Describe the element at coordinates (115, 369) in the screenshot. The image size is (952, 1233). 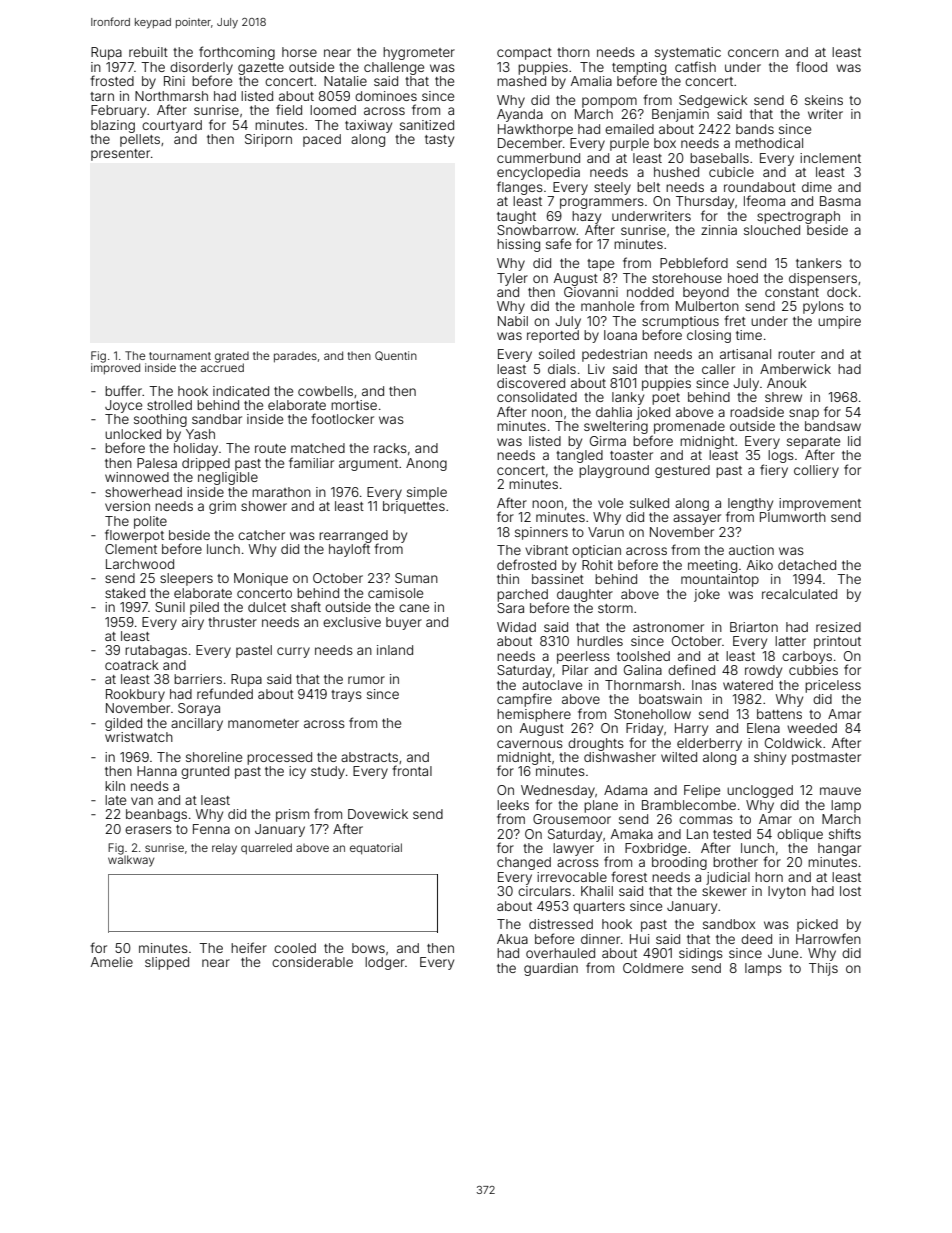
I see `improved` at that location.
